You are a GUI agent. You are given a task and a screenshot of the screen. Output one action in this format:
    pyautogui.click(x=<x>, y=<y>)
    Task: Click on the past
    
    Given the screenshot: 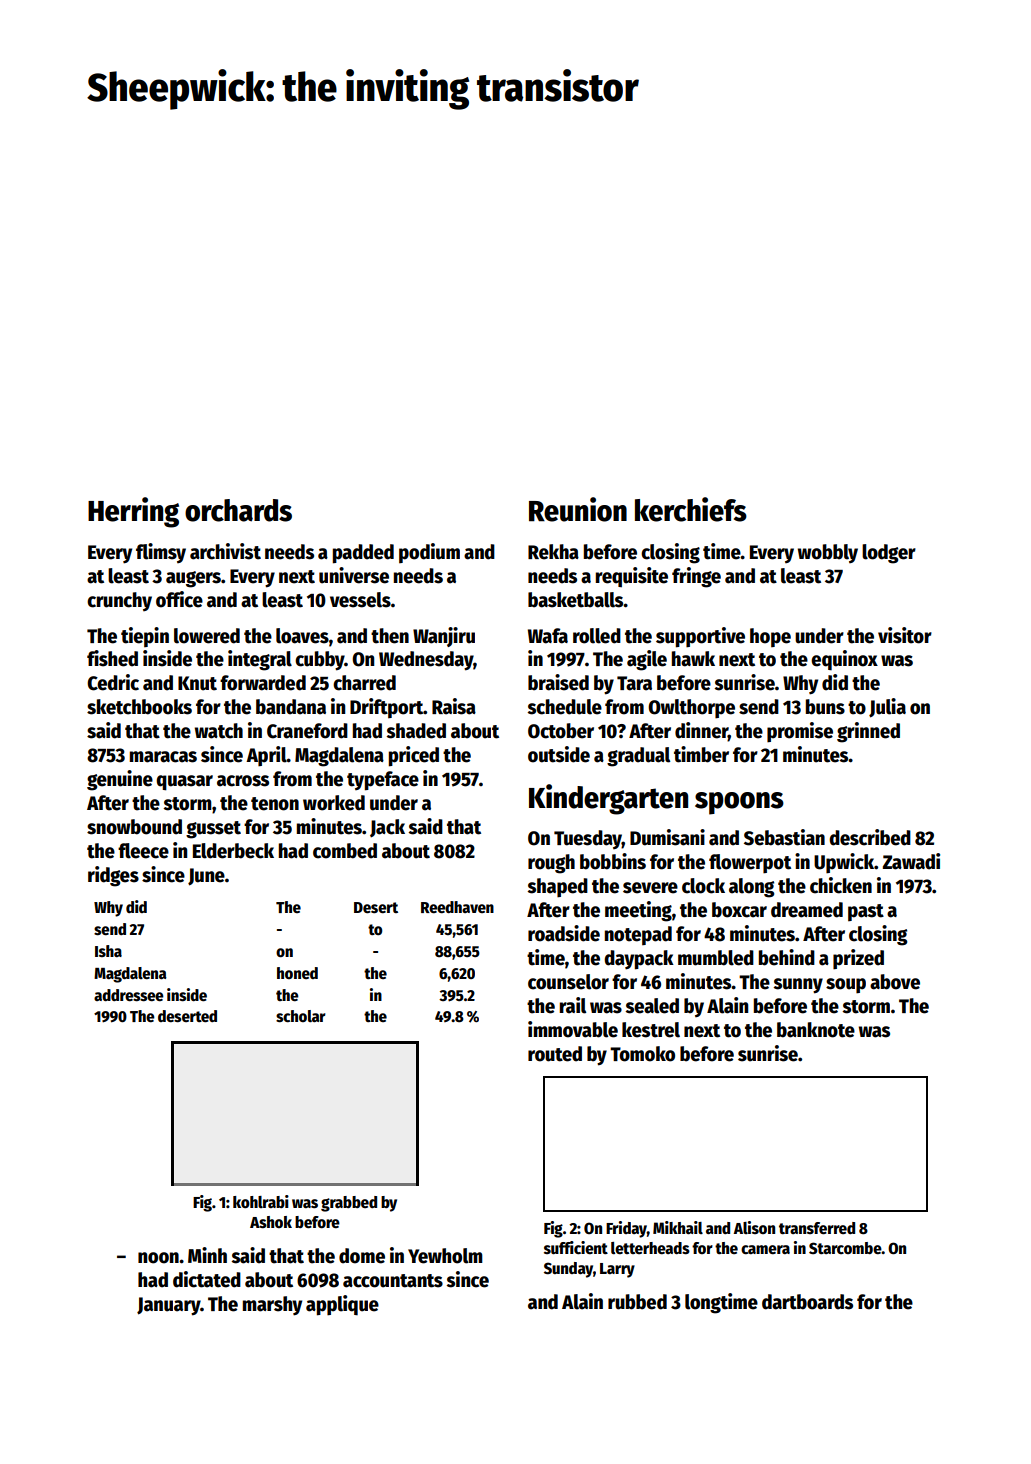 What is the action you would take?
    pyautogui.click(x=866, y=912)
